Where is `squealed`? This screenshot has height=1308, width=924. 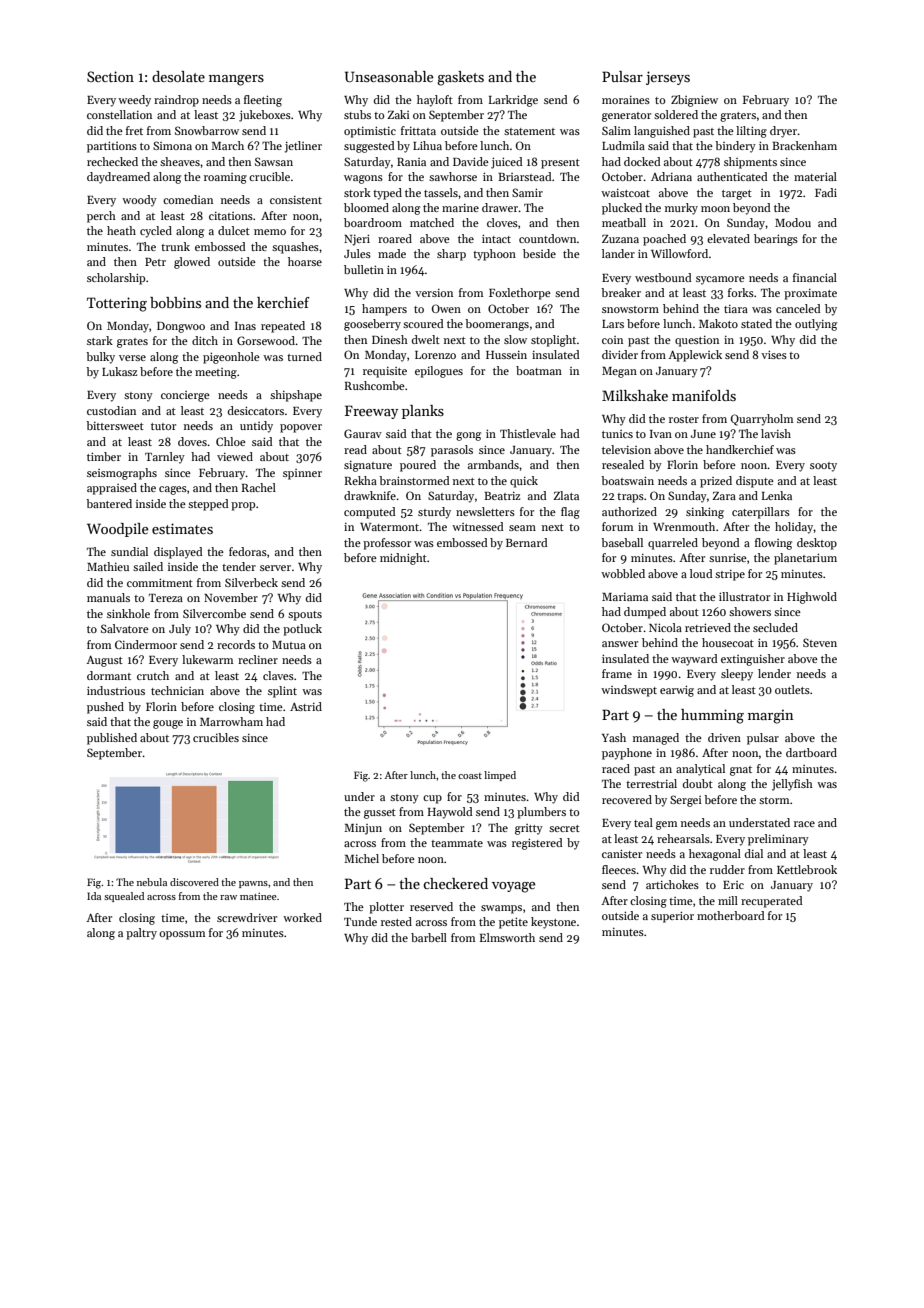 squealed is located at coordinates (124, 897).
